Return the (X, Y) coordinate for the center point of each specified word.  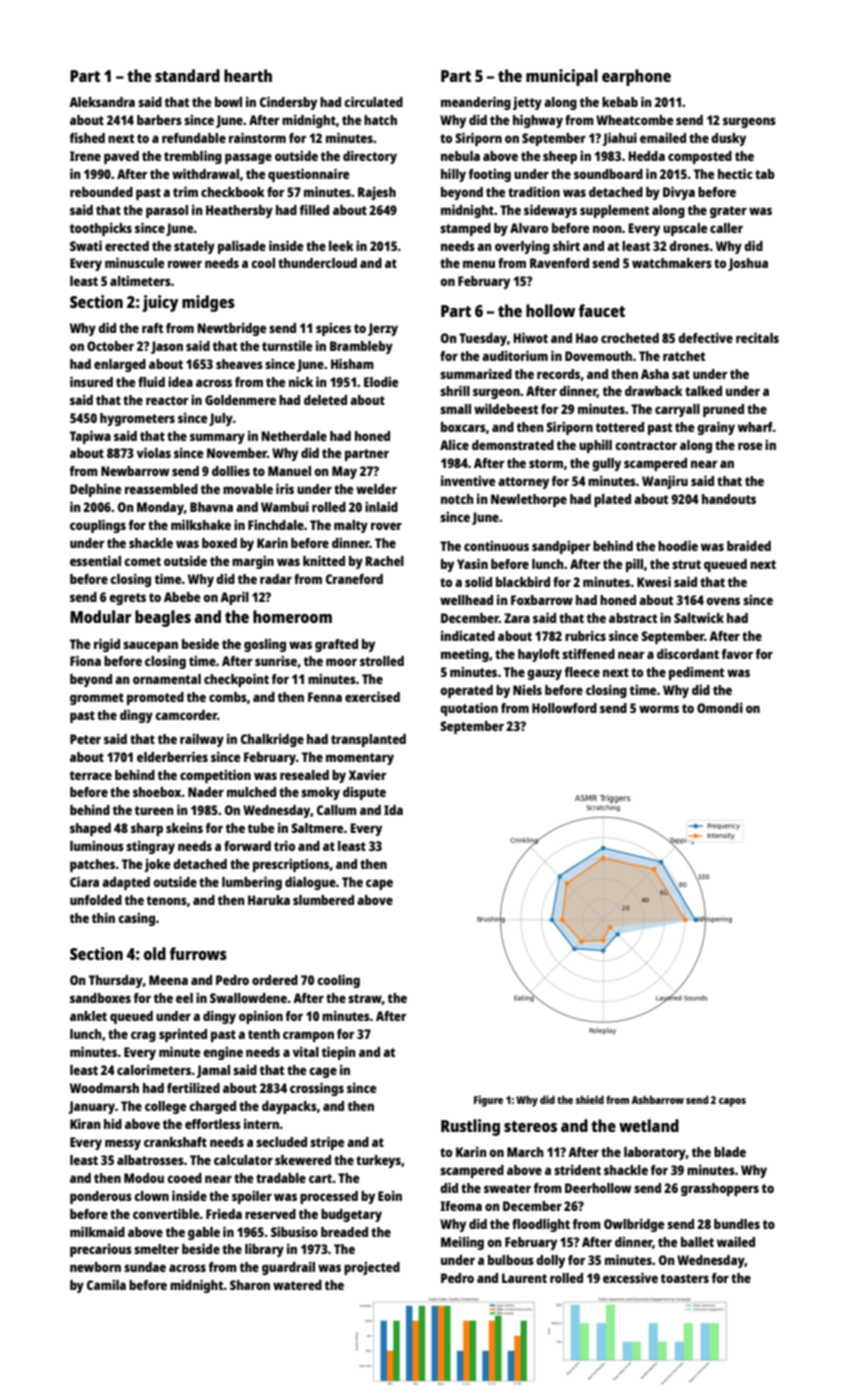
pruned (723, 410)
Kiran (85, 1124)
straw (365, 998)
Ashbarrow (657, 1099)
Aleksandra (102, 102)
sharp (147, 829)
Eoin (390, 1196)
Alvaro (529, 228)
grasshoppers (720, 1189)
